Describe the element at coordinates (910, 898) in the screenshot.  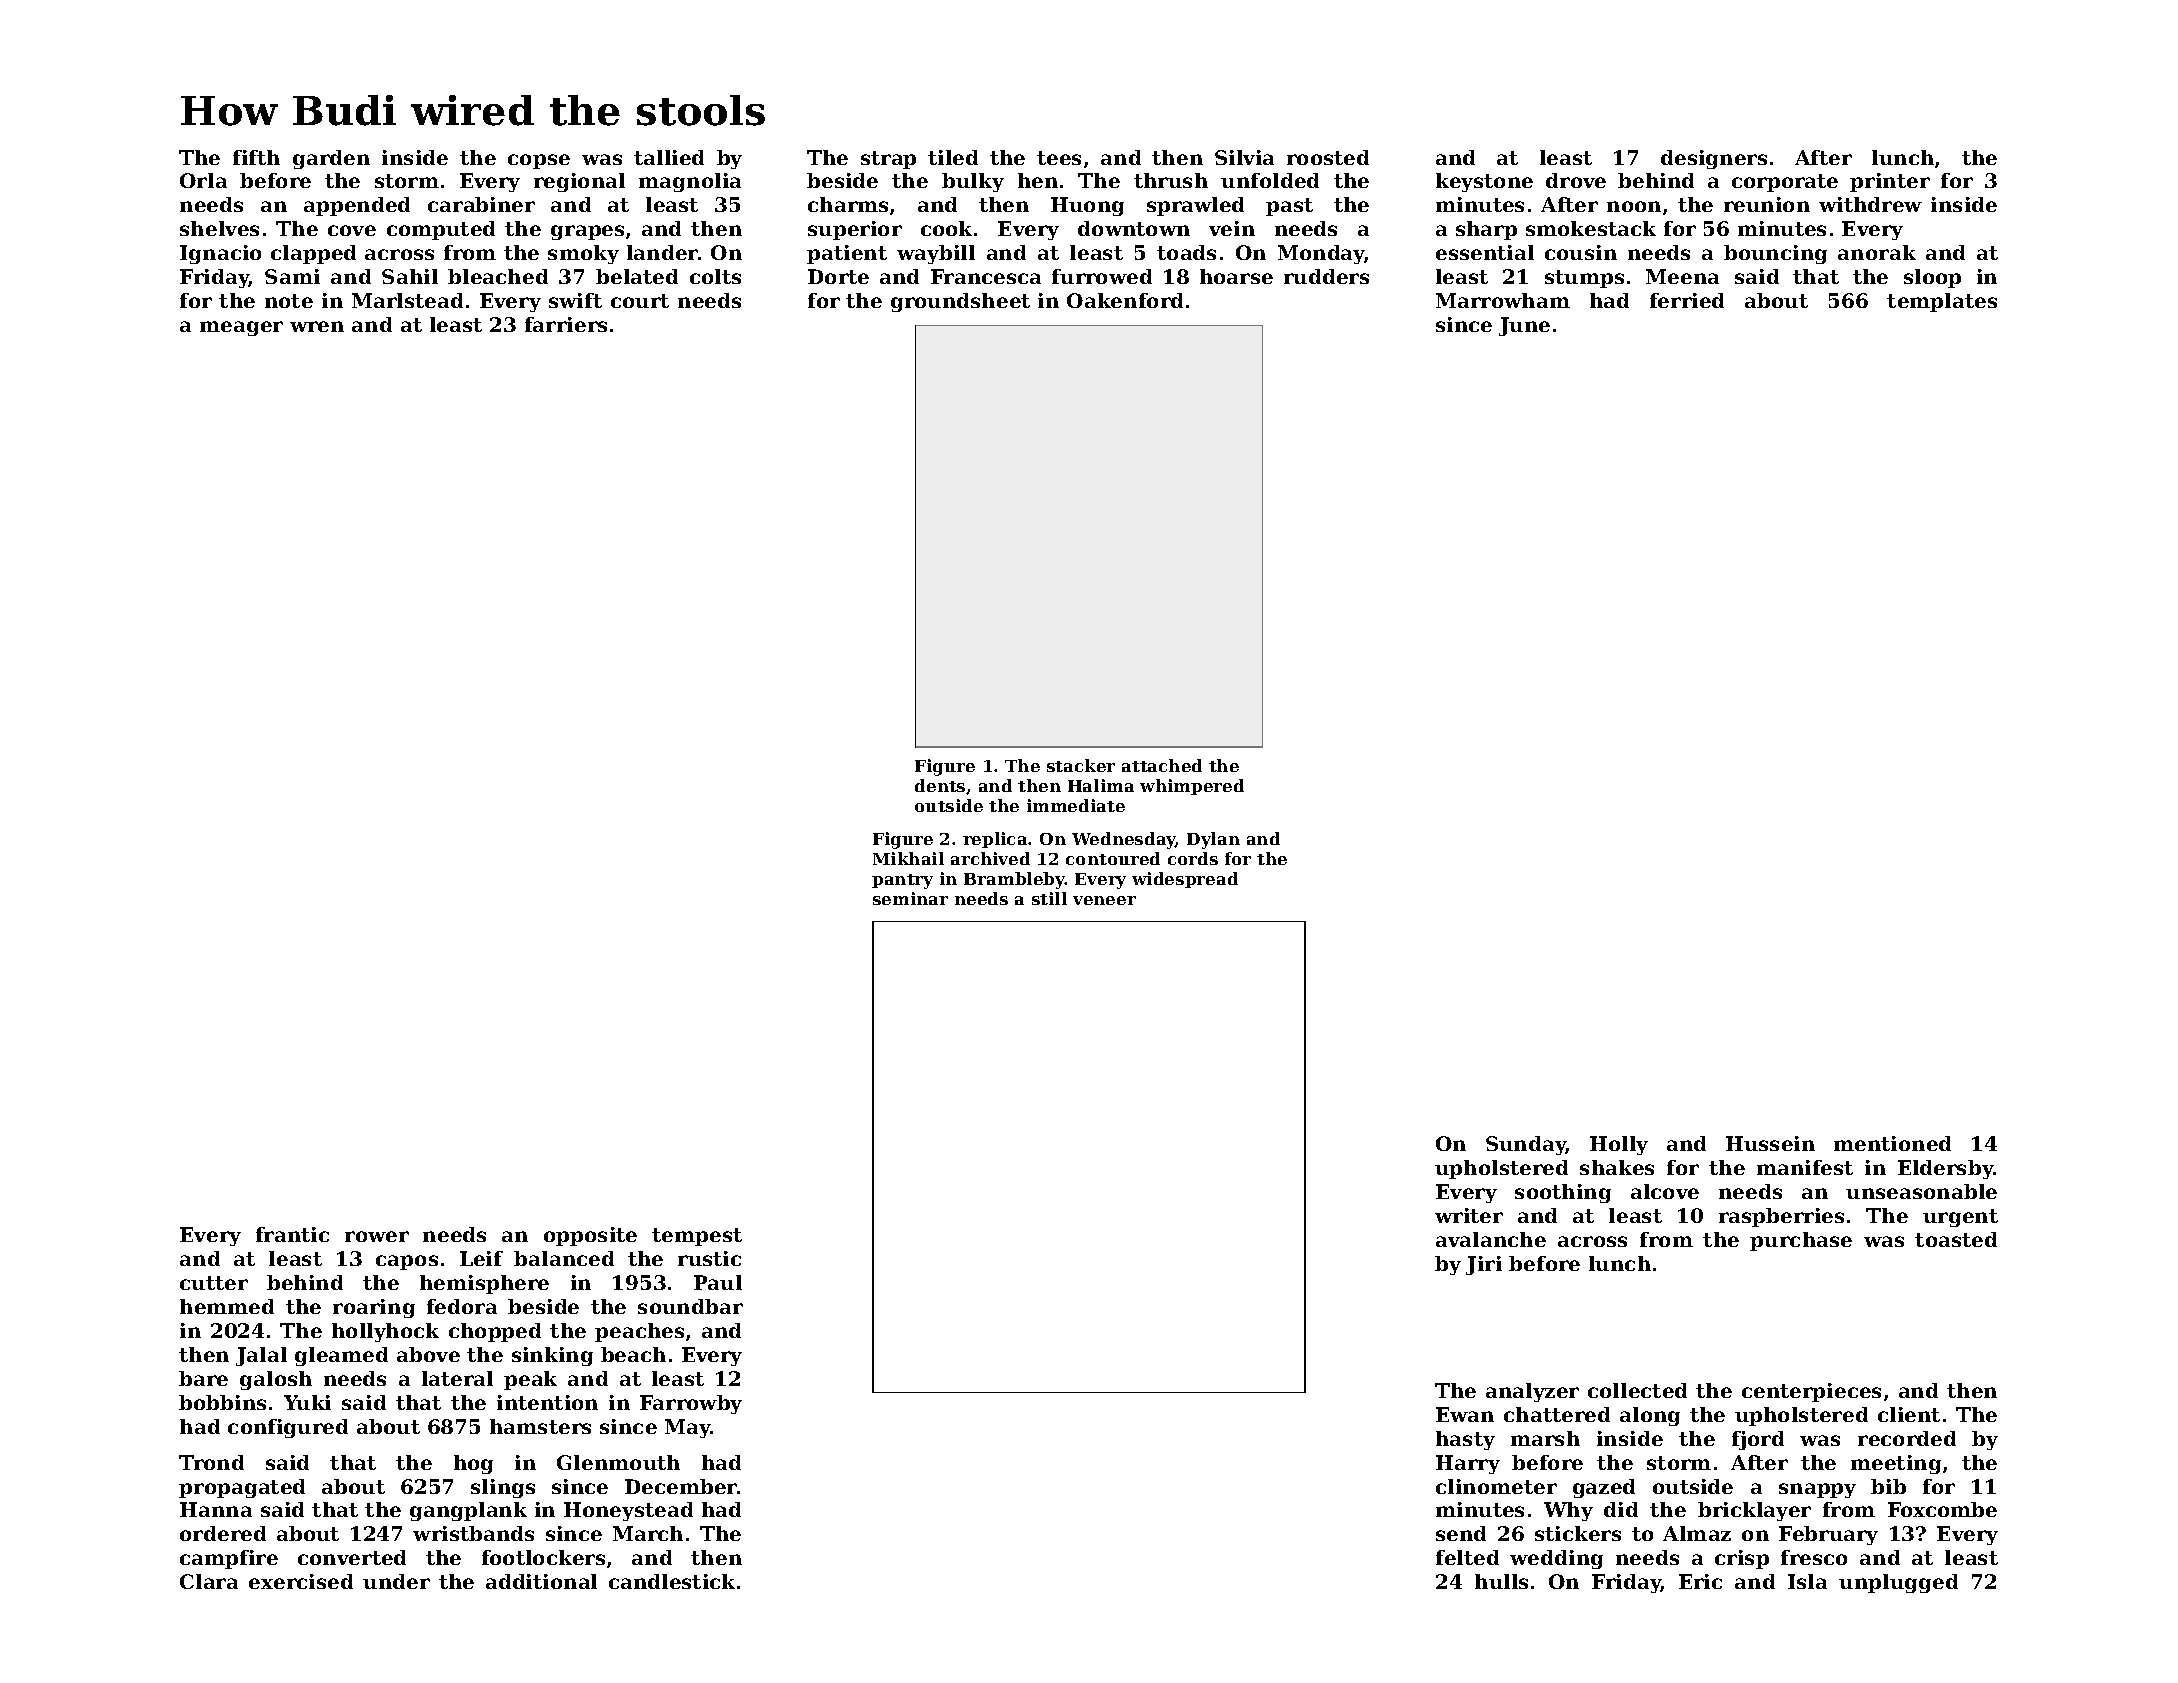
I see `seminar` at that location.
